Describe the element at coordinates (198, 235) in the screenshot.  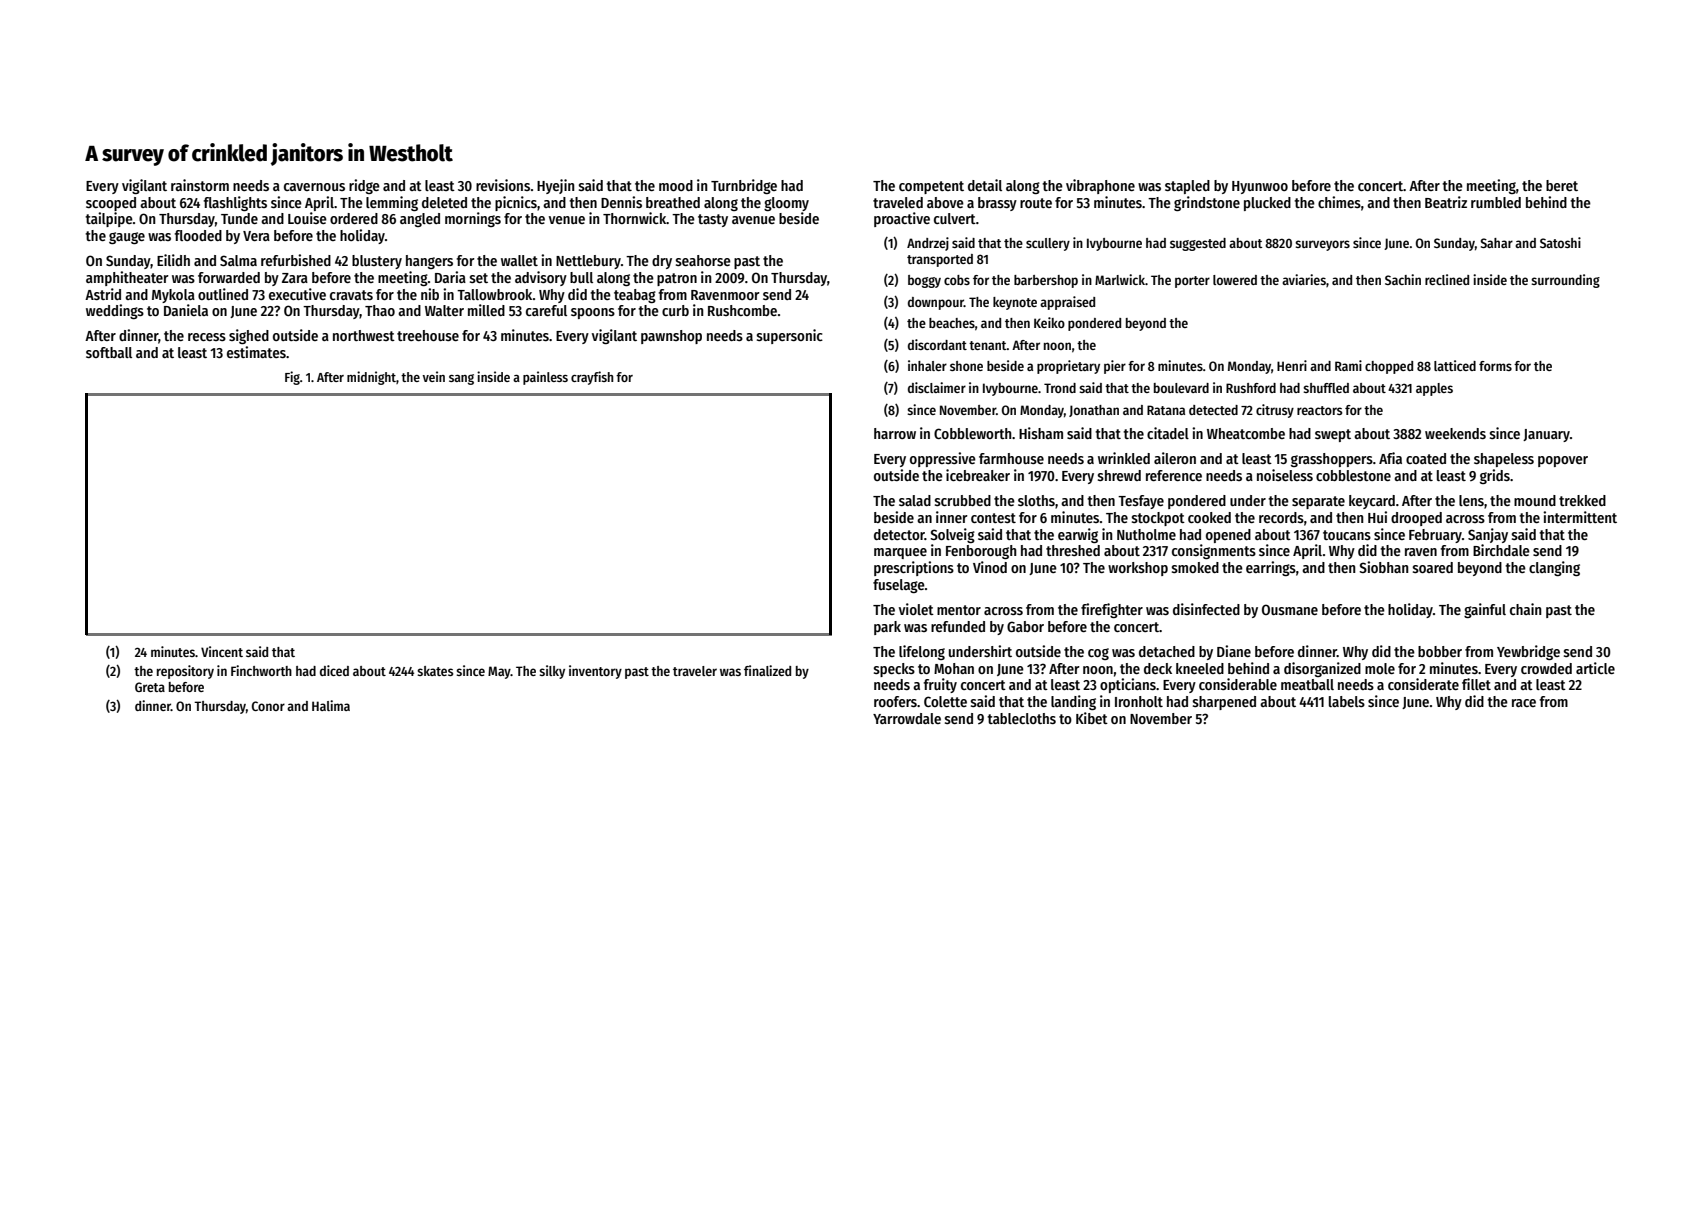
I see `flooded` at that location.
